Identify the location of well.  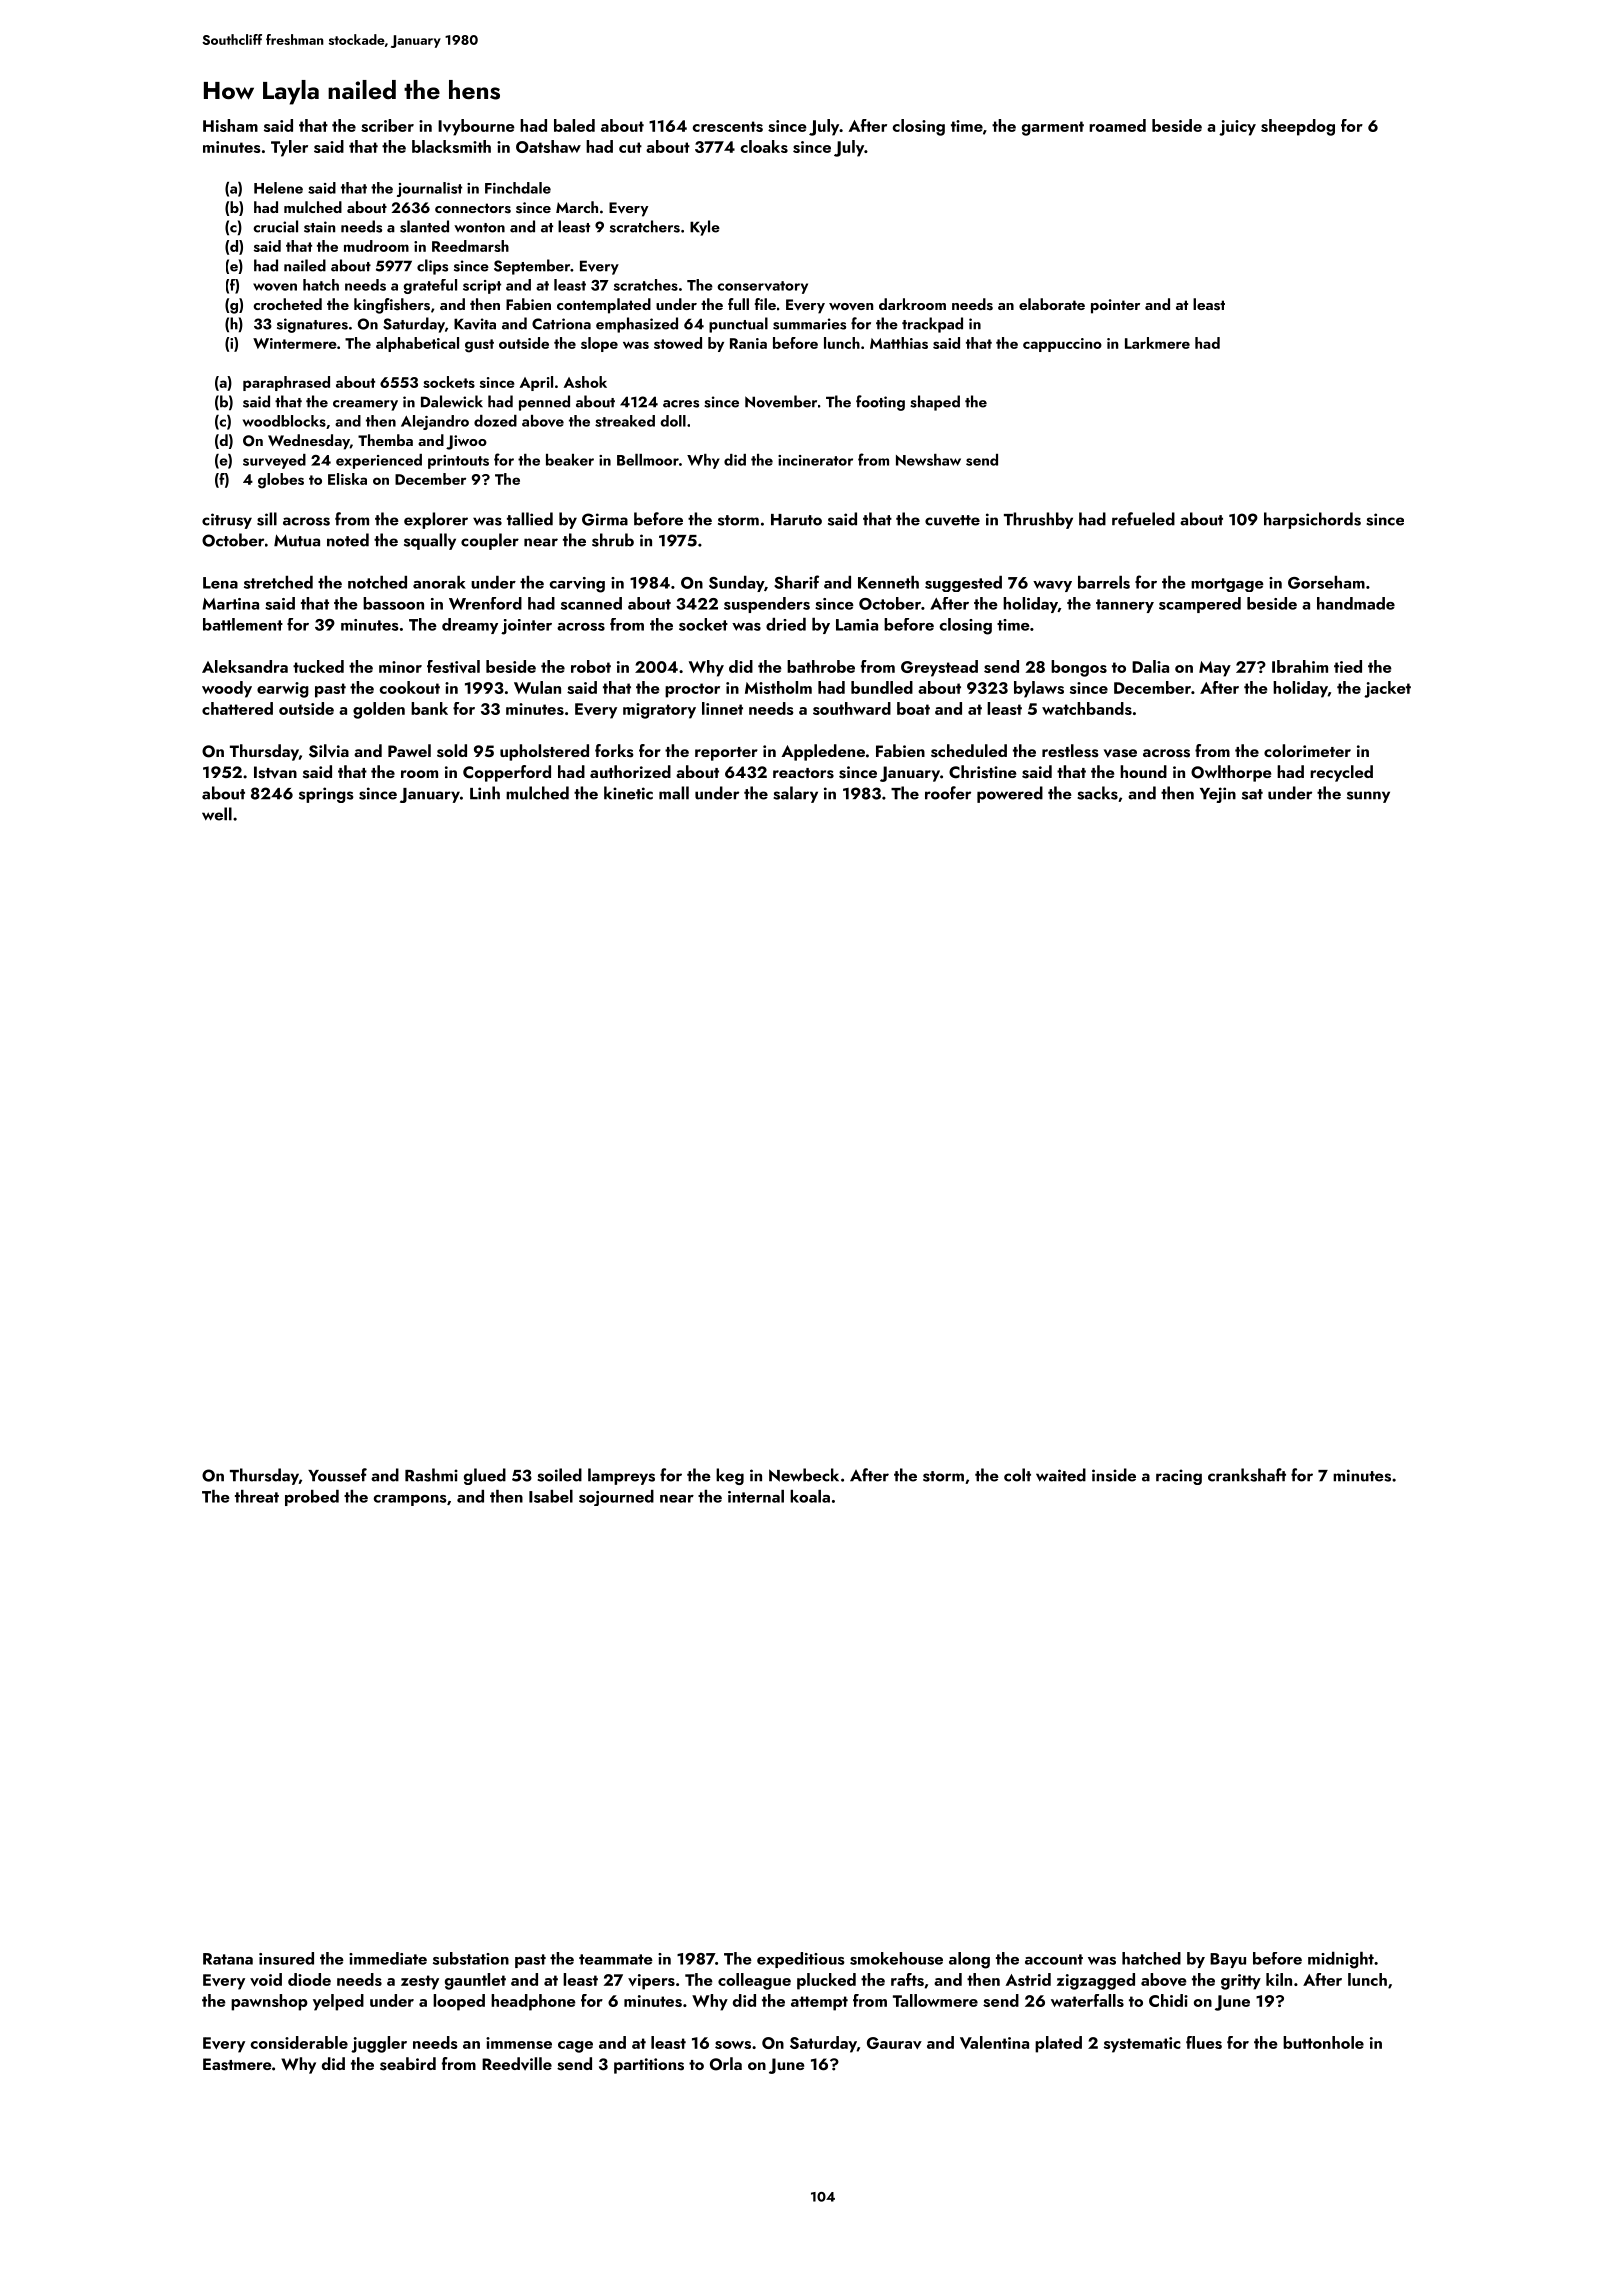
(217, 814).
